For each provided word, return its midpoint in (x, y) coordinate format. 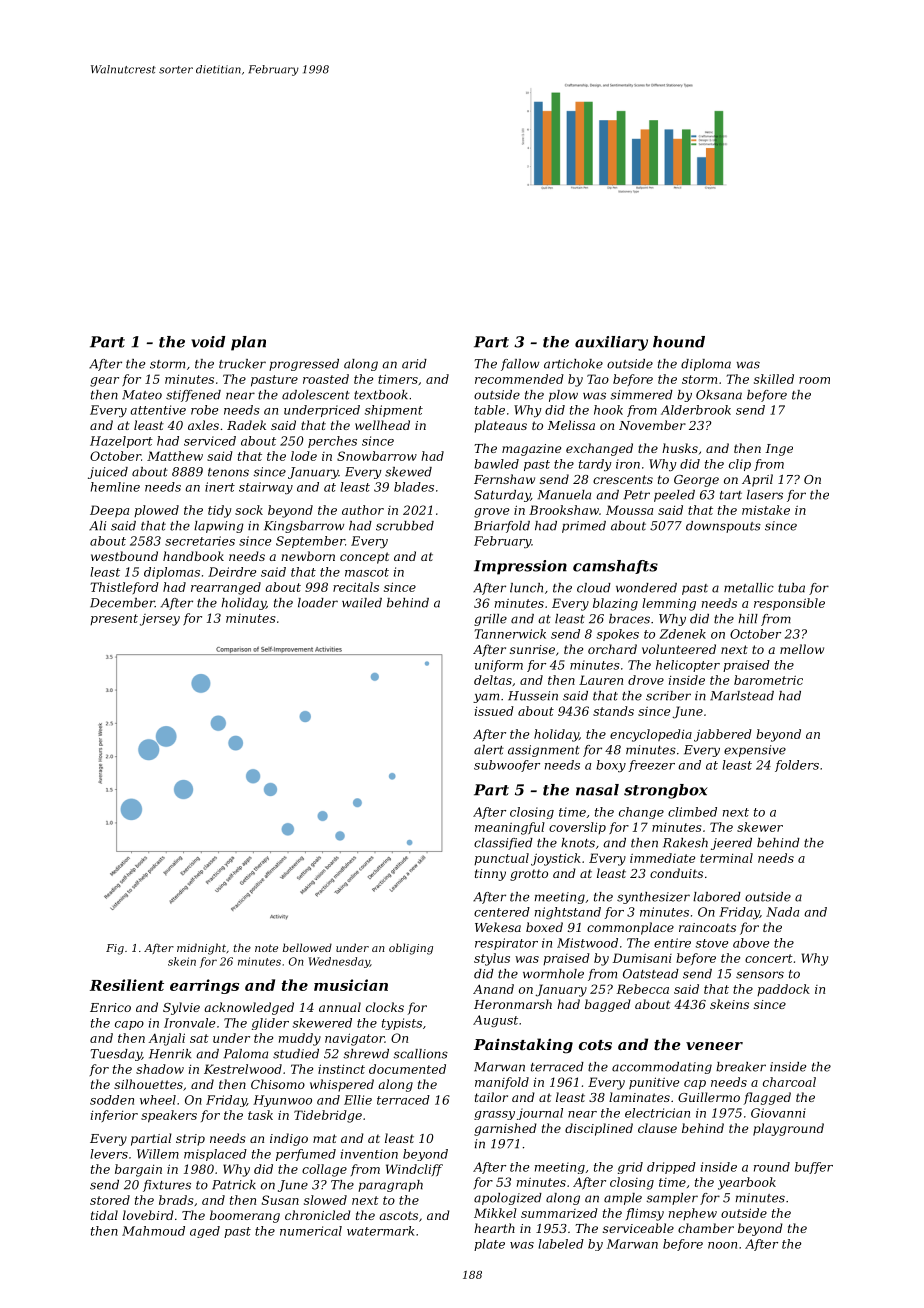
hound (679, 342)
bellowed (307, 947)
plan (248, 343)
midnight (201, 949)
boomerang (245, 1216)
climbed (692, 812)
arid (414, 364)
